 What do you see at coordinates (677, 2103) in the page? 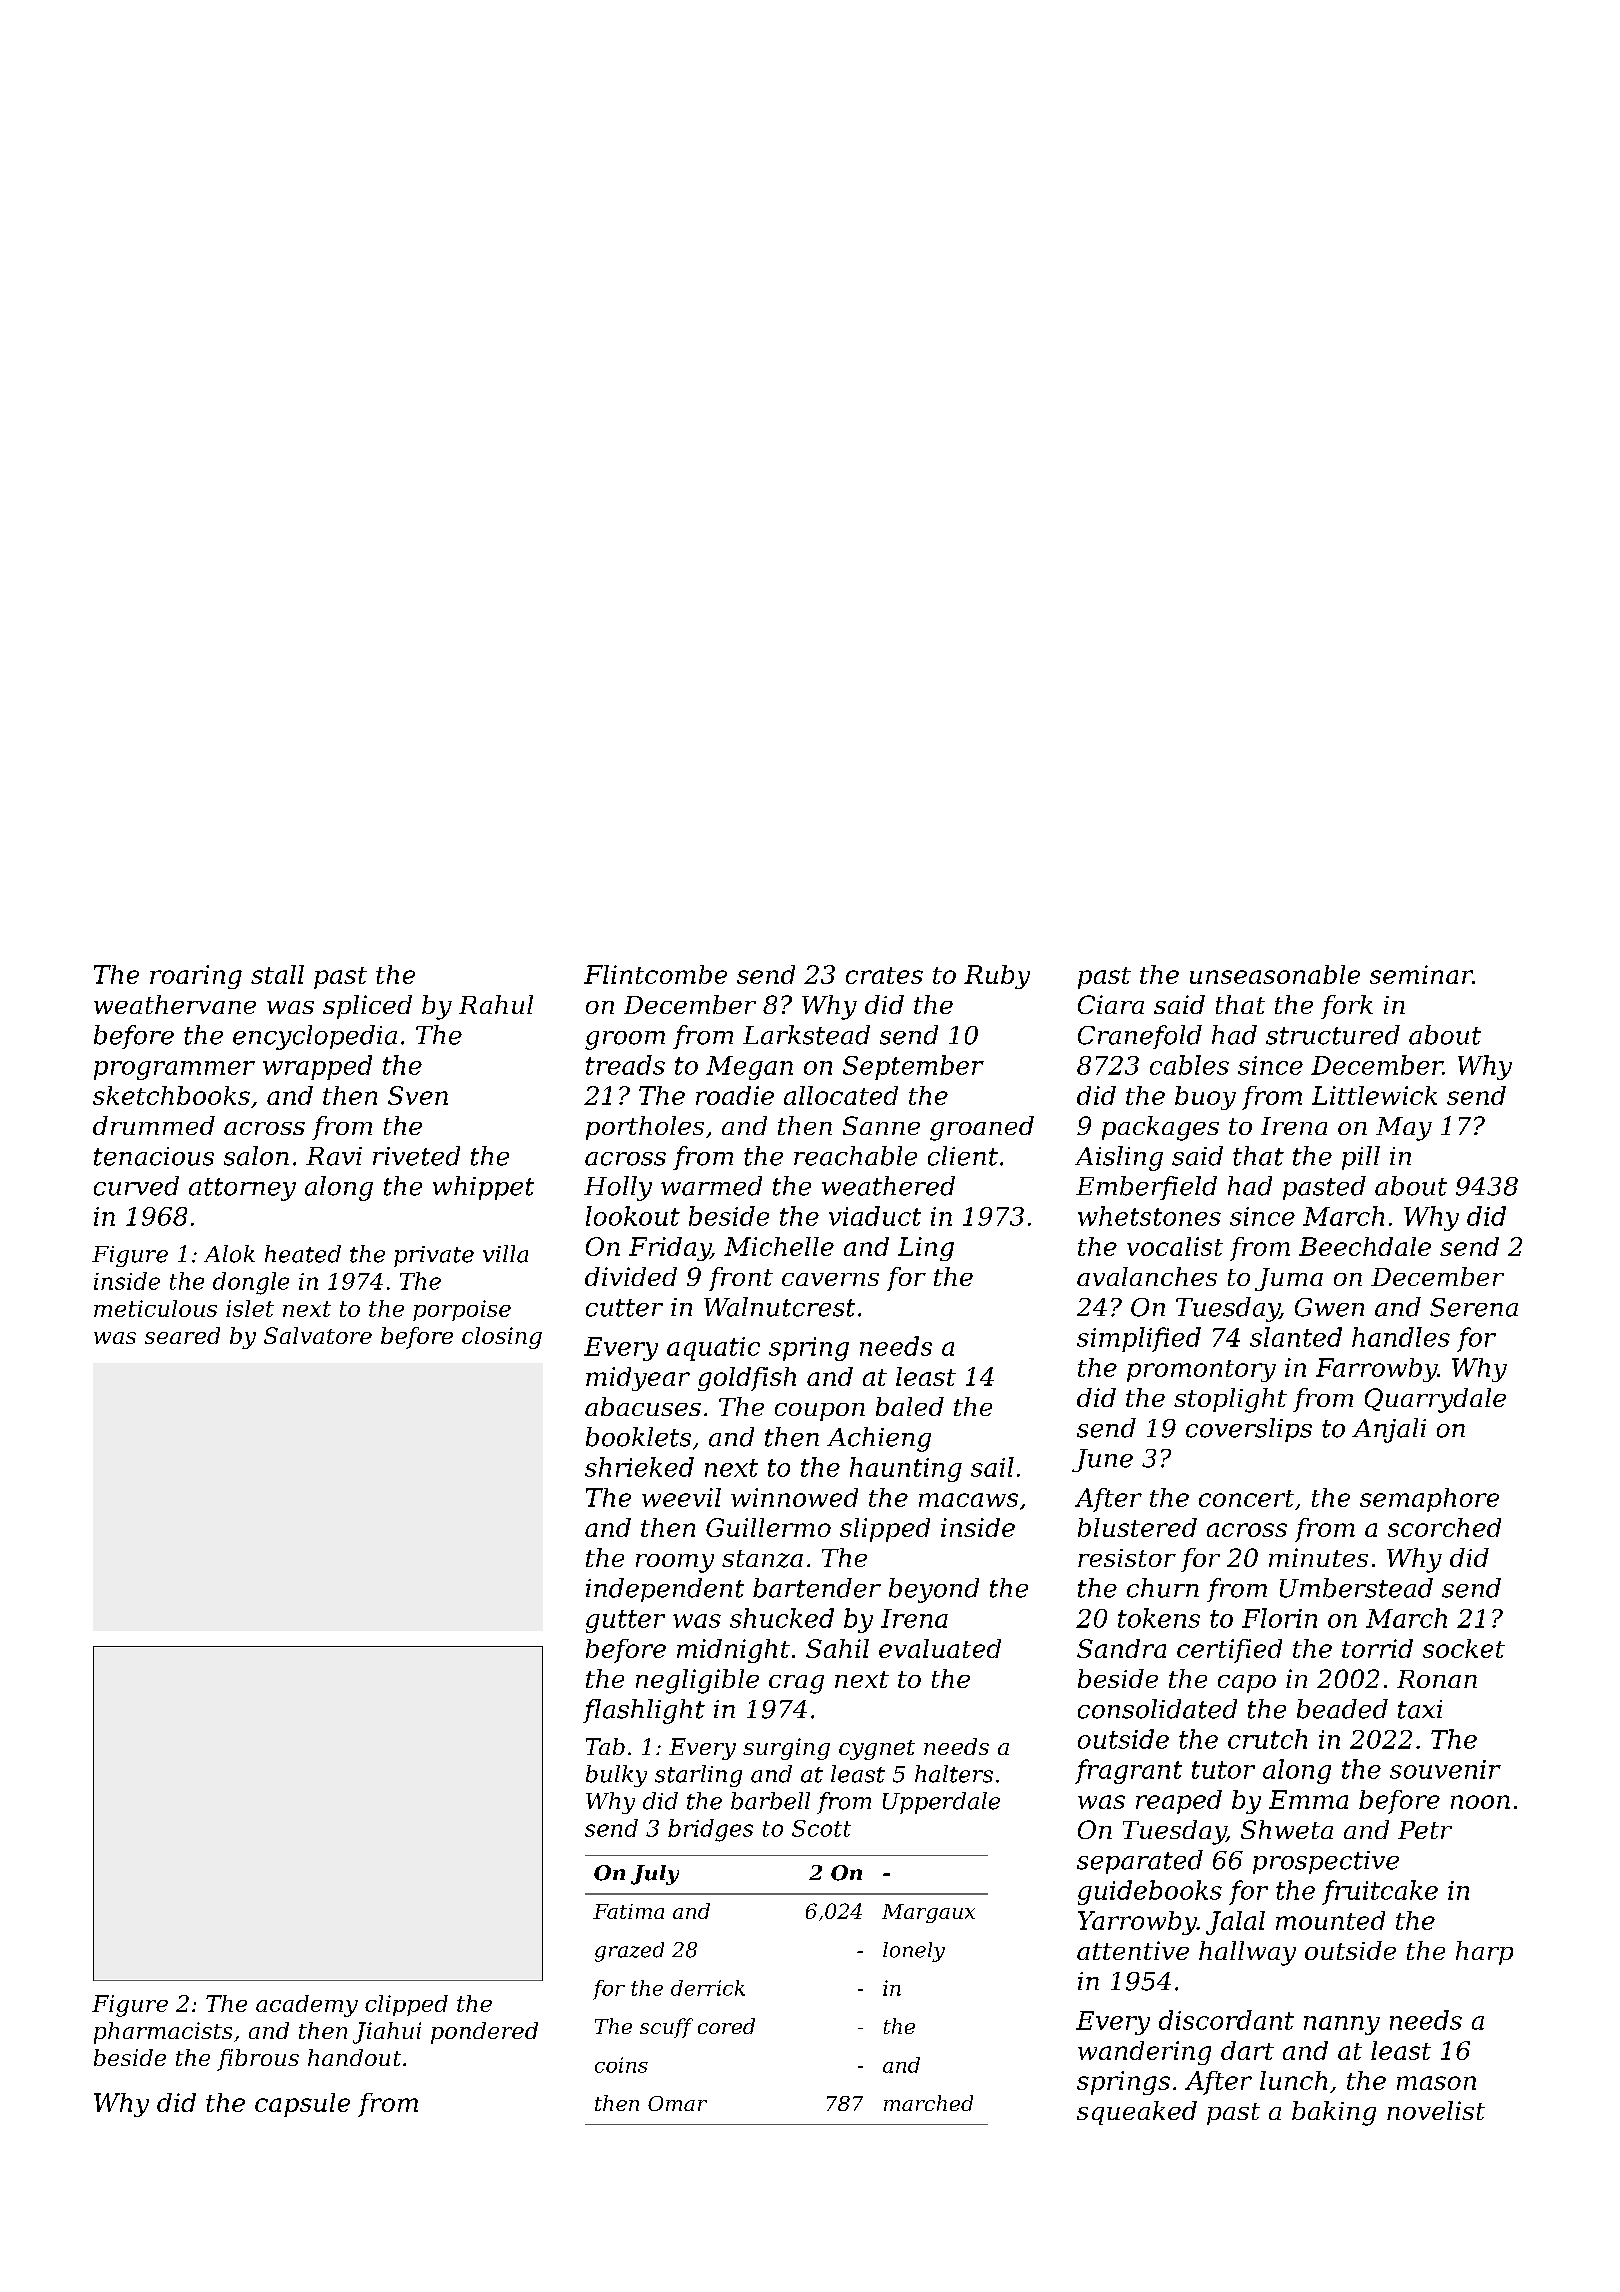
I see `Omar` at bounding box center [677, 2103].
